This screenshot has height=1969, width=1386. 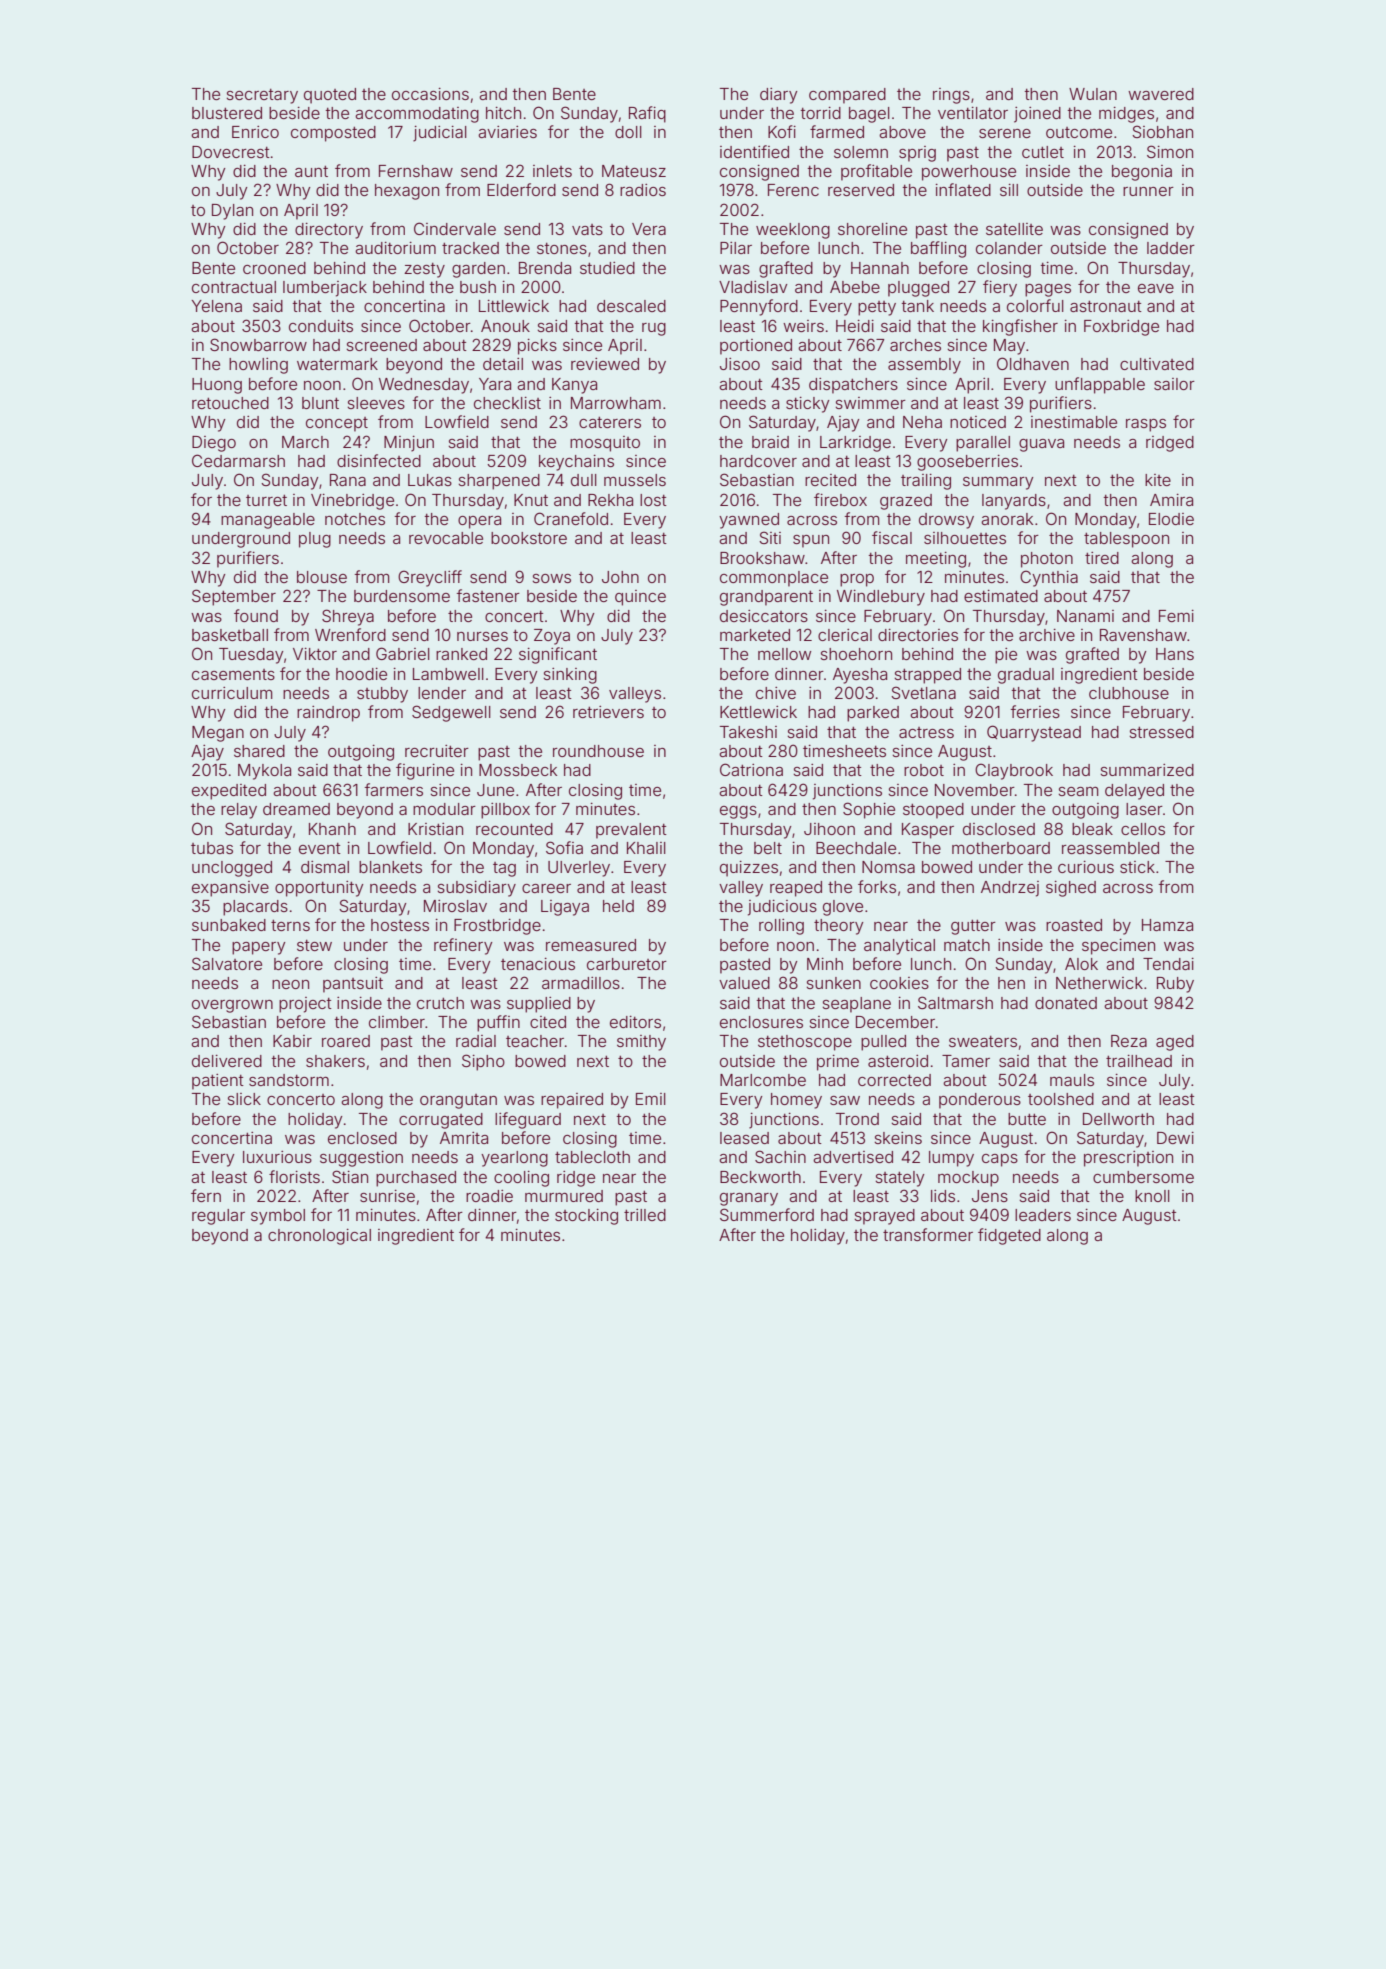 I want to click on marketed, so click(x=755, y=635).
